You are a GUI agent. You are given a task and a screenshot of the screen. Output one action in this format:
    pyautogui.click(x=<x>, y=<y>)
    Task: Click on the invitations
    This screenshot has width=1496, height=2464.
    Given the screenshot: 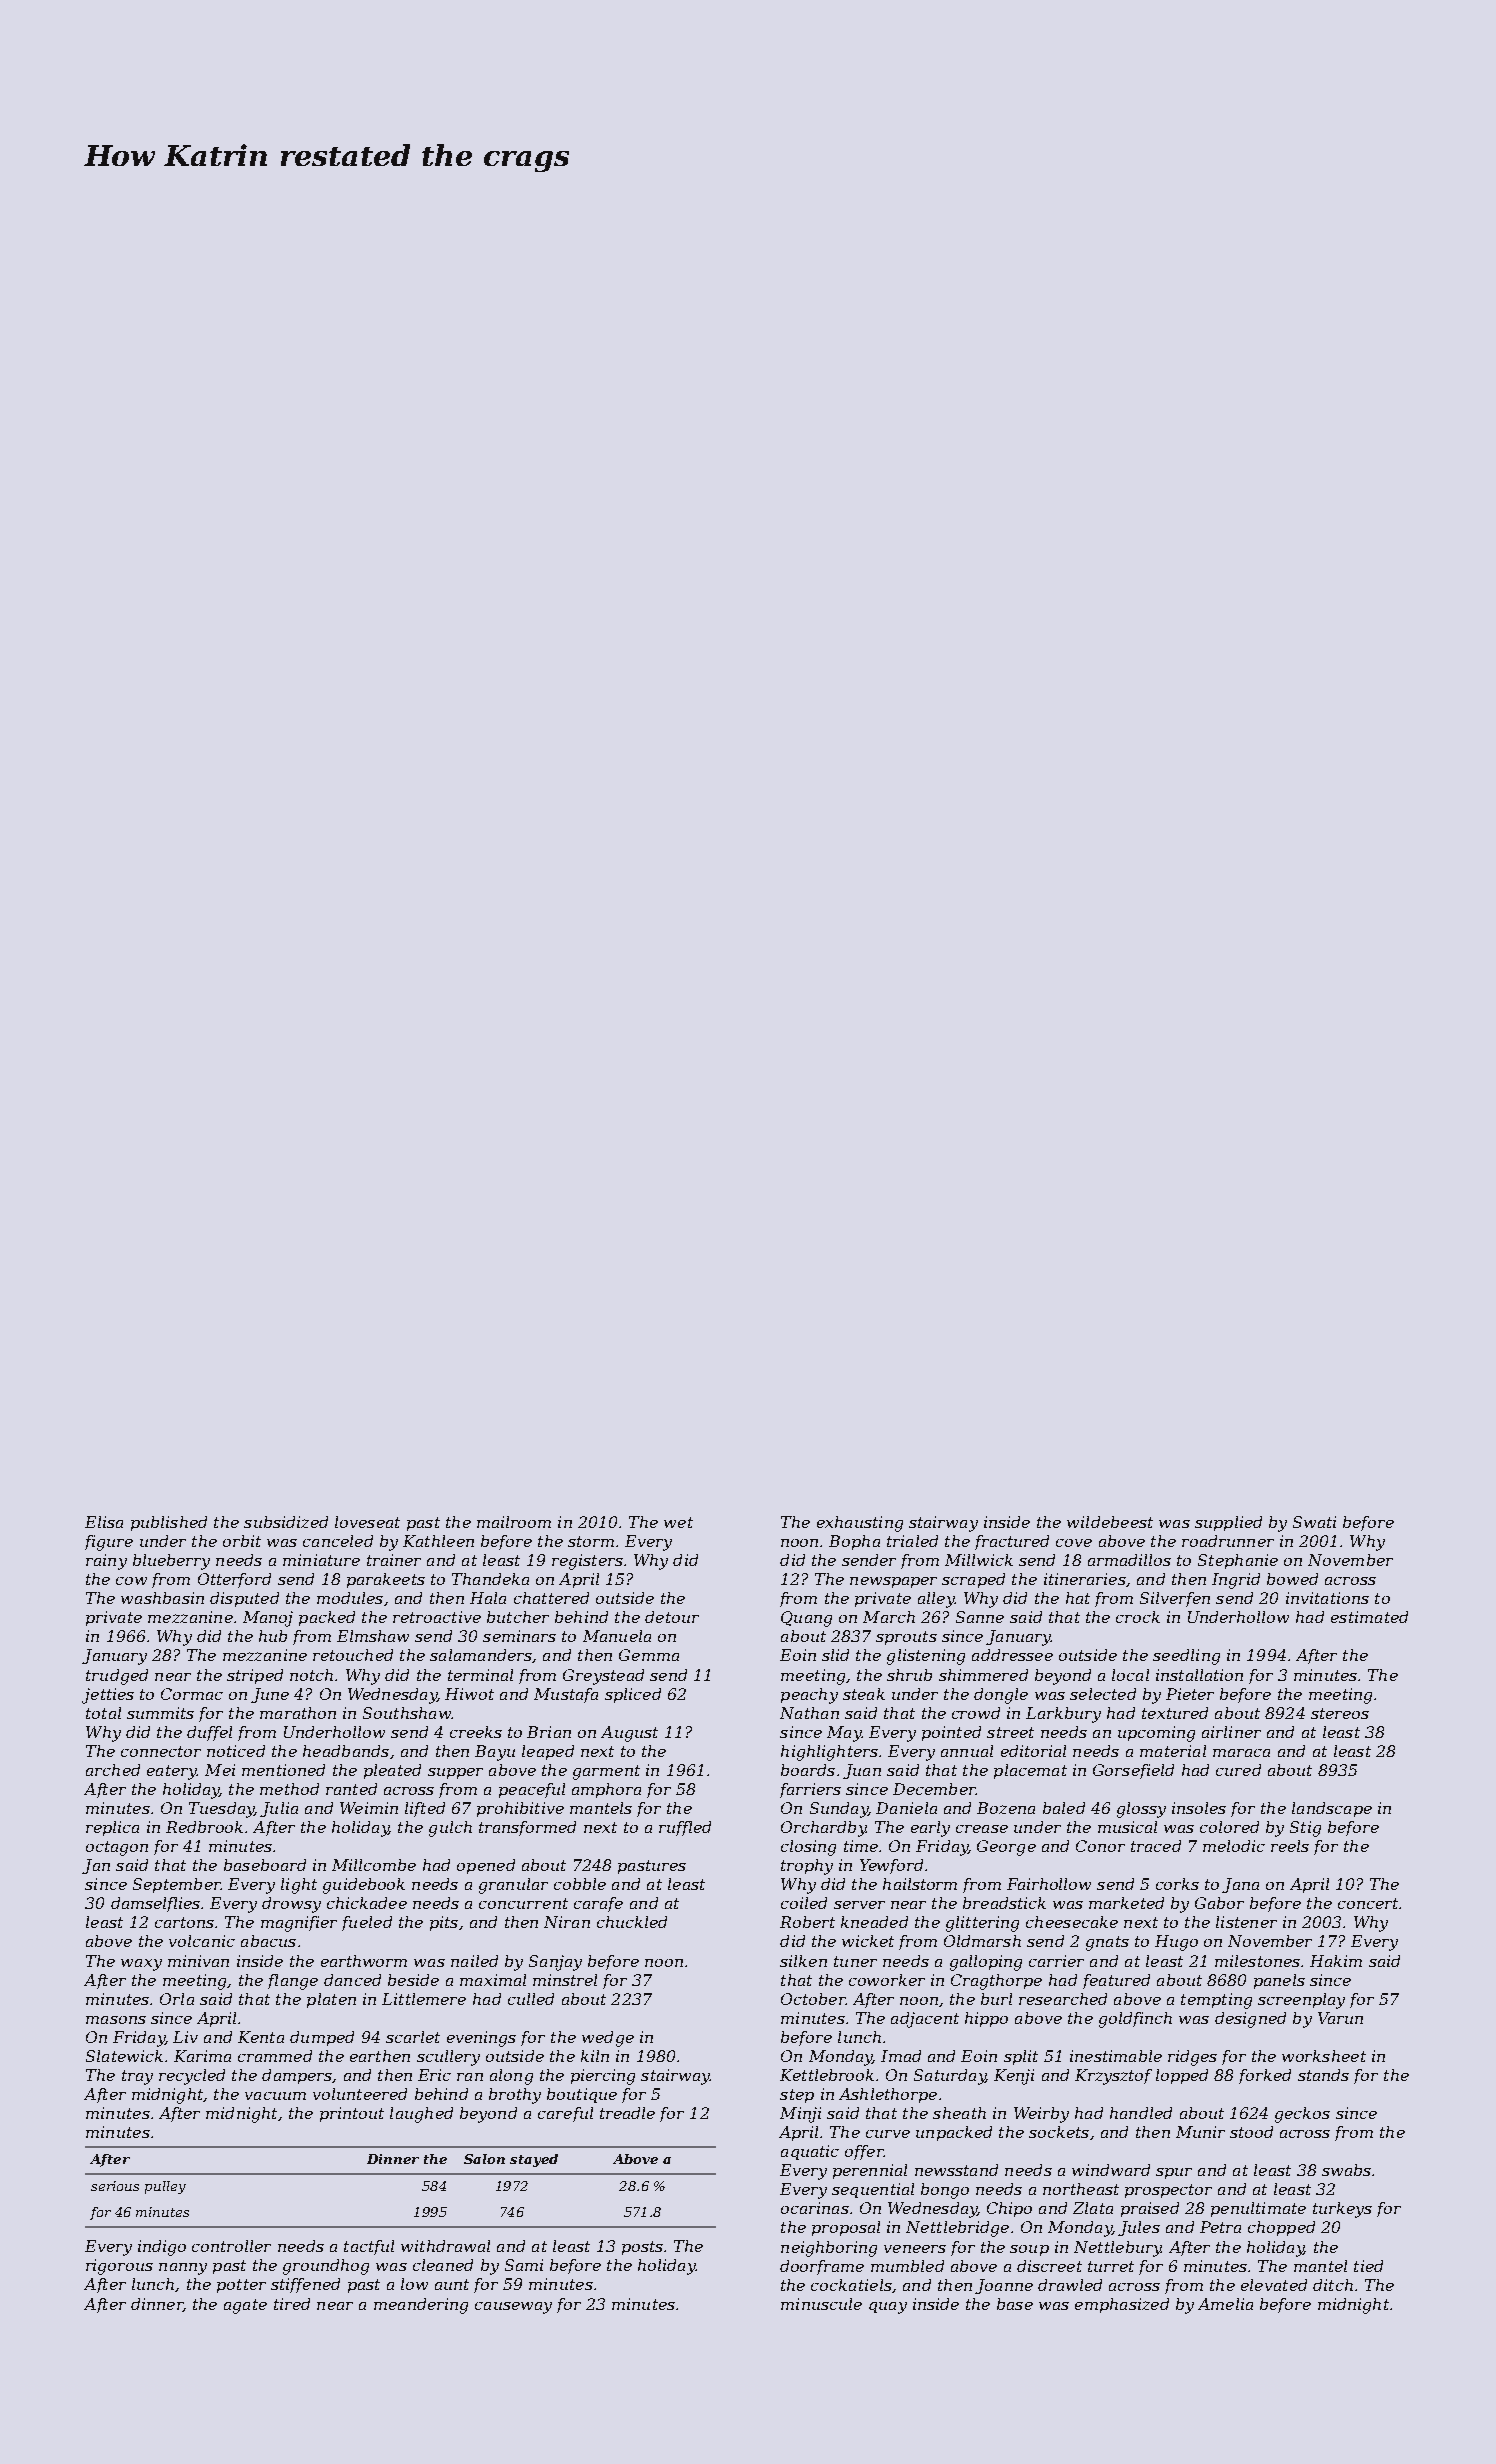 What is the action you would take?
    pyautogui.click(x=1327, y=1598)
